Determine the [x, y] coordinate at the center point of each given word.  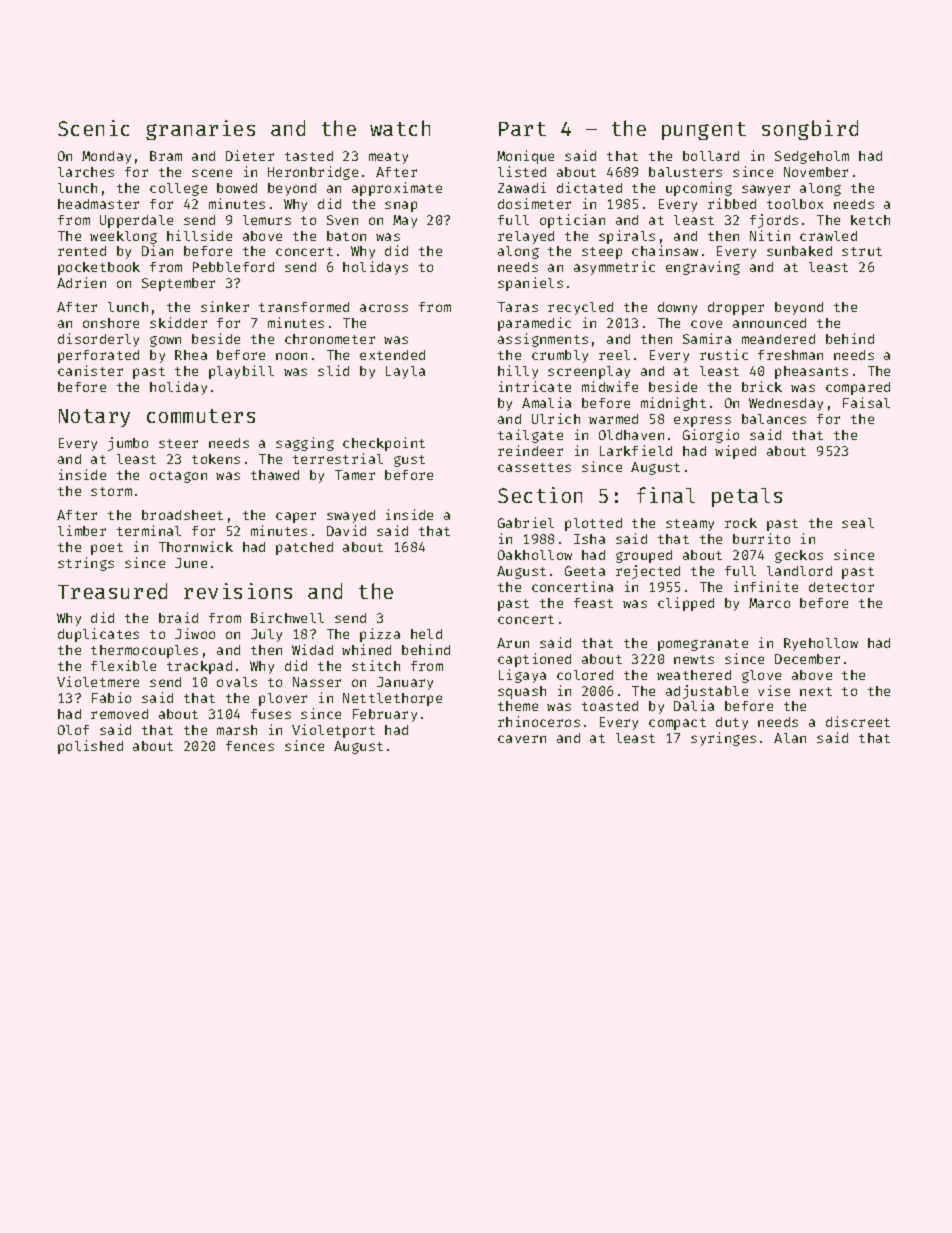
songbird [810, 130]
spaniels [530, 284]
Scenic [93, 128]
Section [540, 495]
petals [747, 497]
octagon [178, 477]
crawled [828, 236]
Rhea [191, 355]
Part [522, 129]
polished [90, 747]
